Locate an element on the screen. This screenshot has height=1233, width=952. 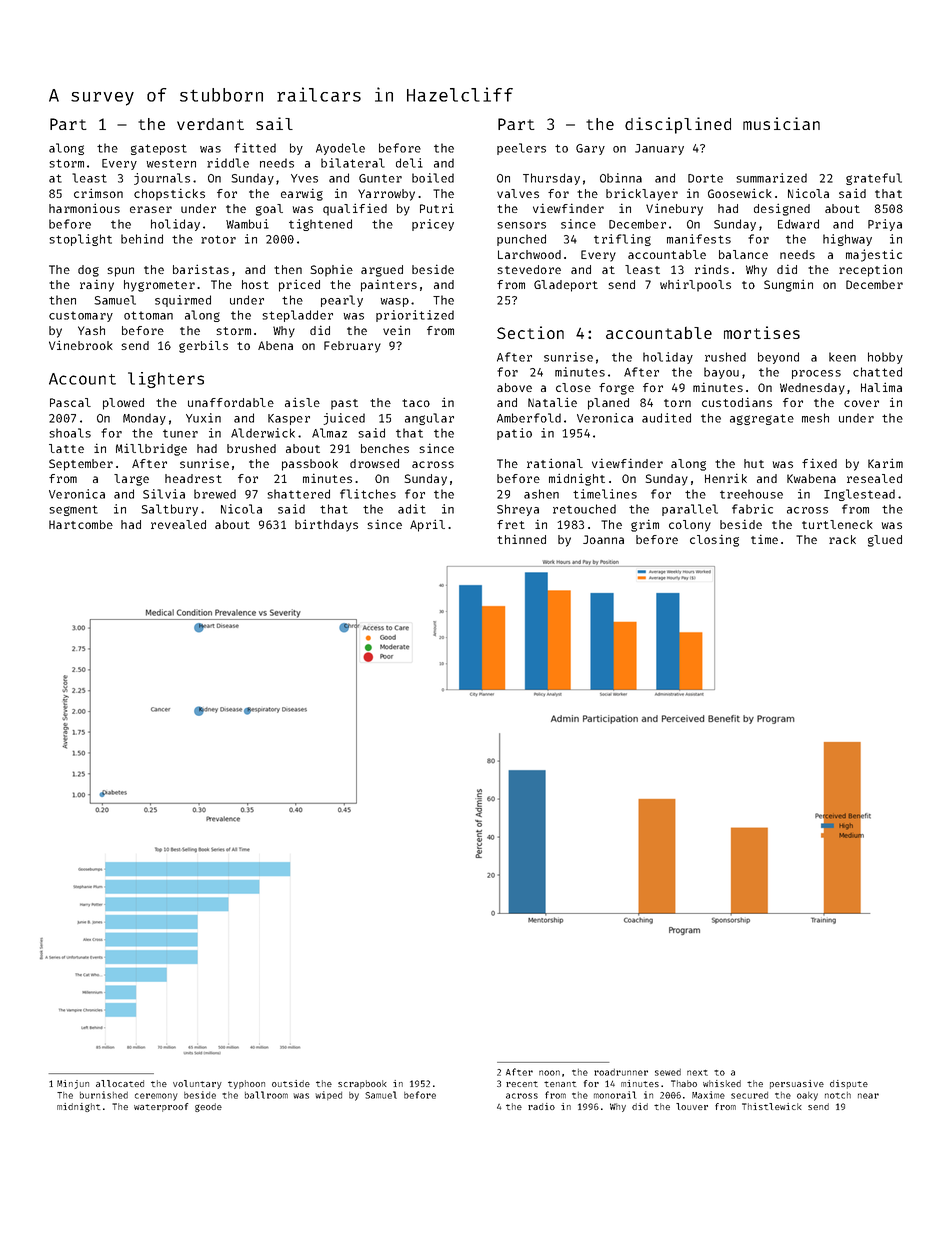
sail is located at coordinates (274, 123).
